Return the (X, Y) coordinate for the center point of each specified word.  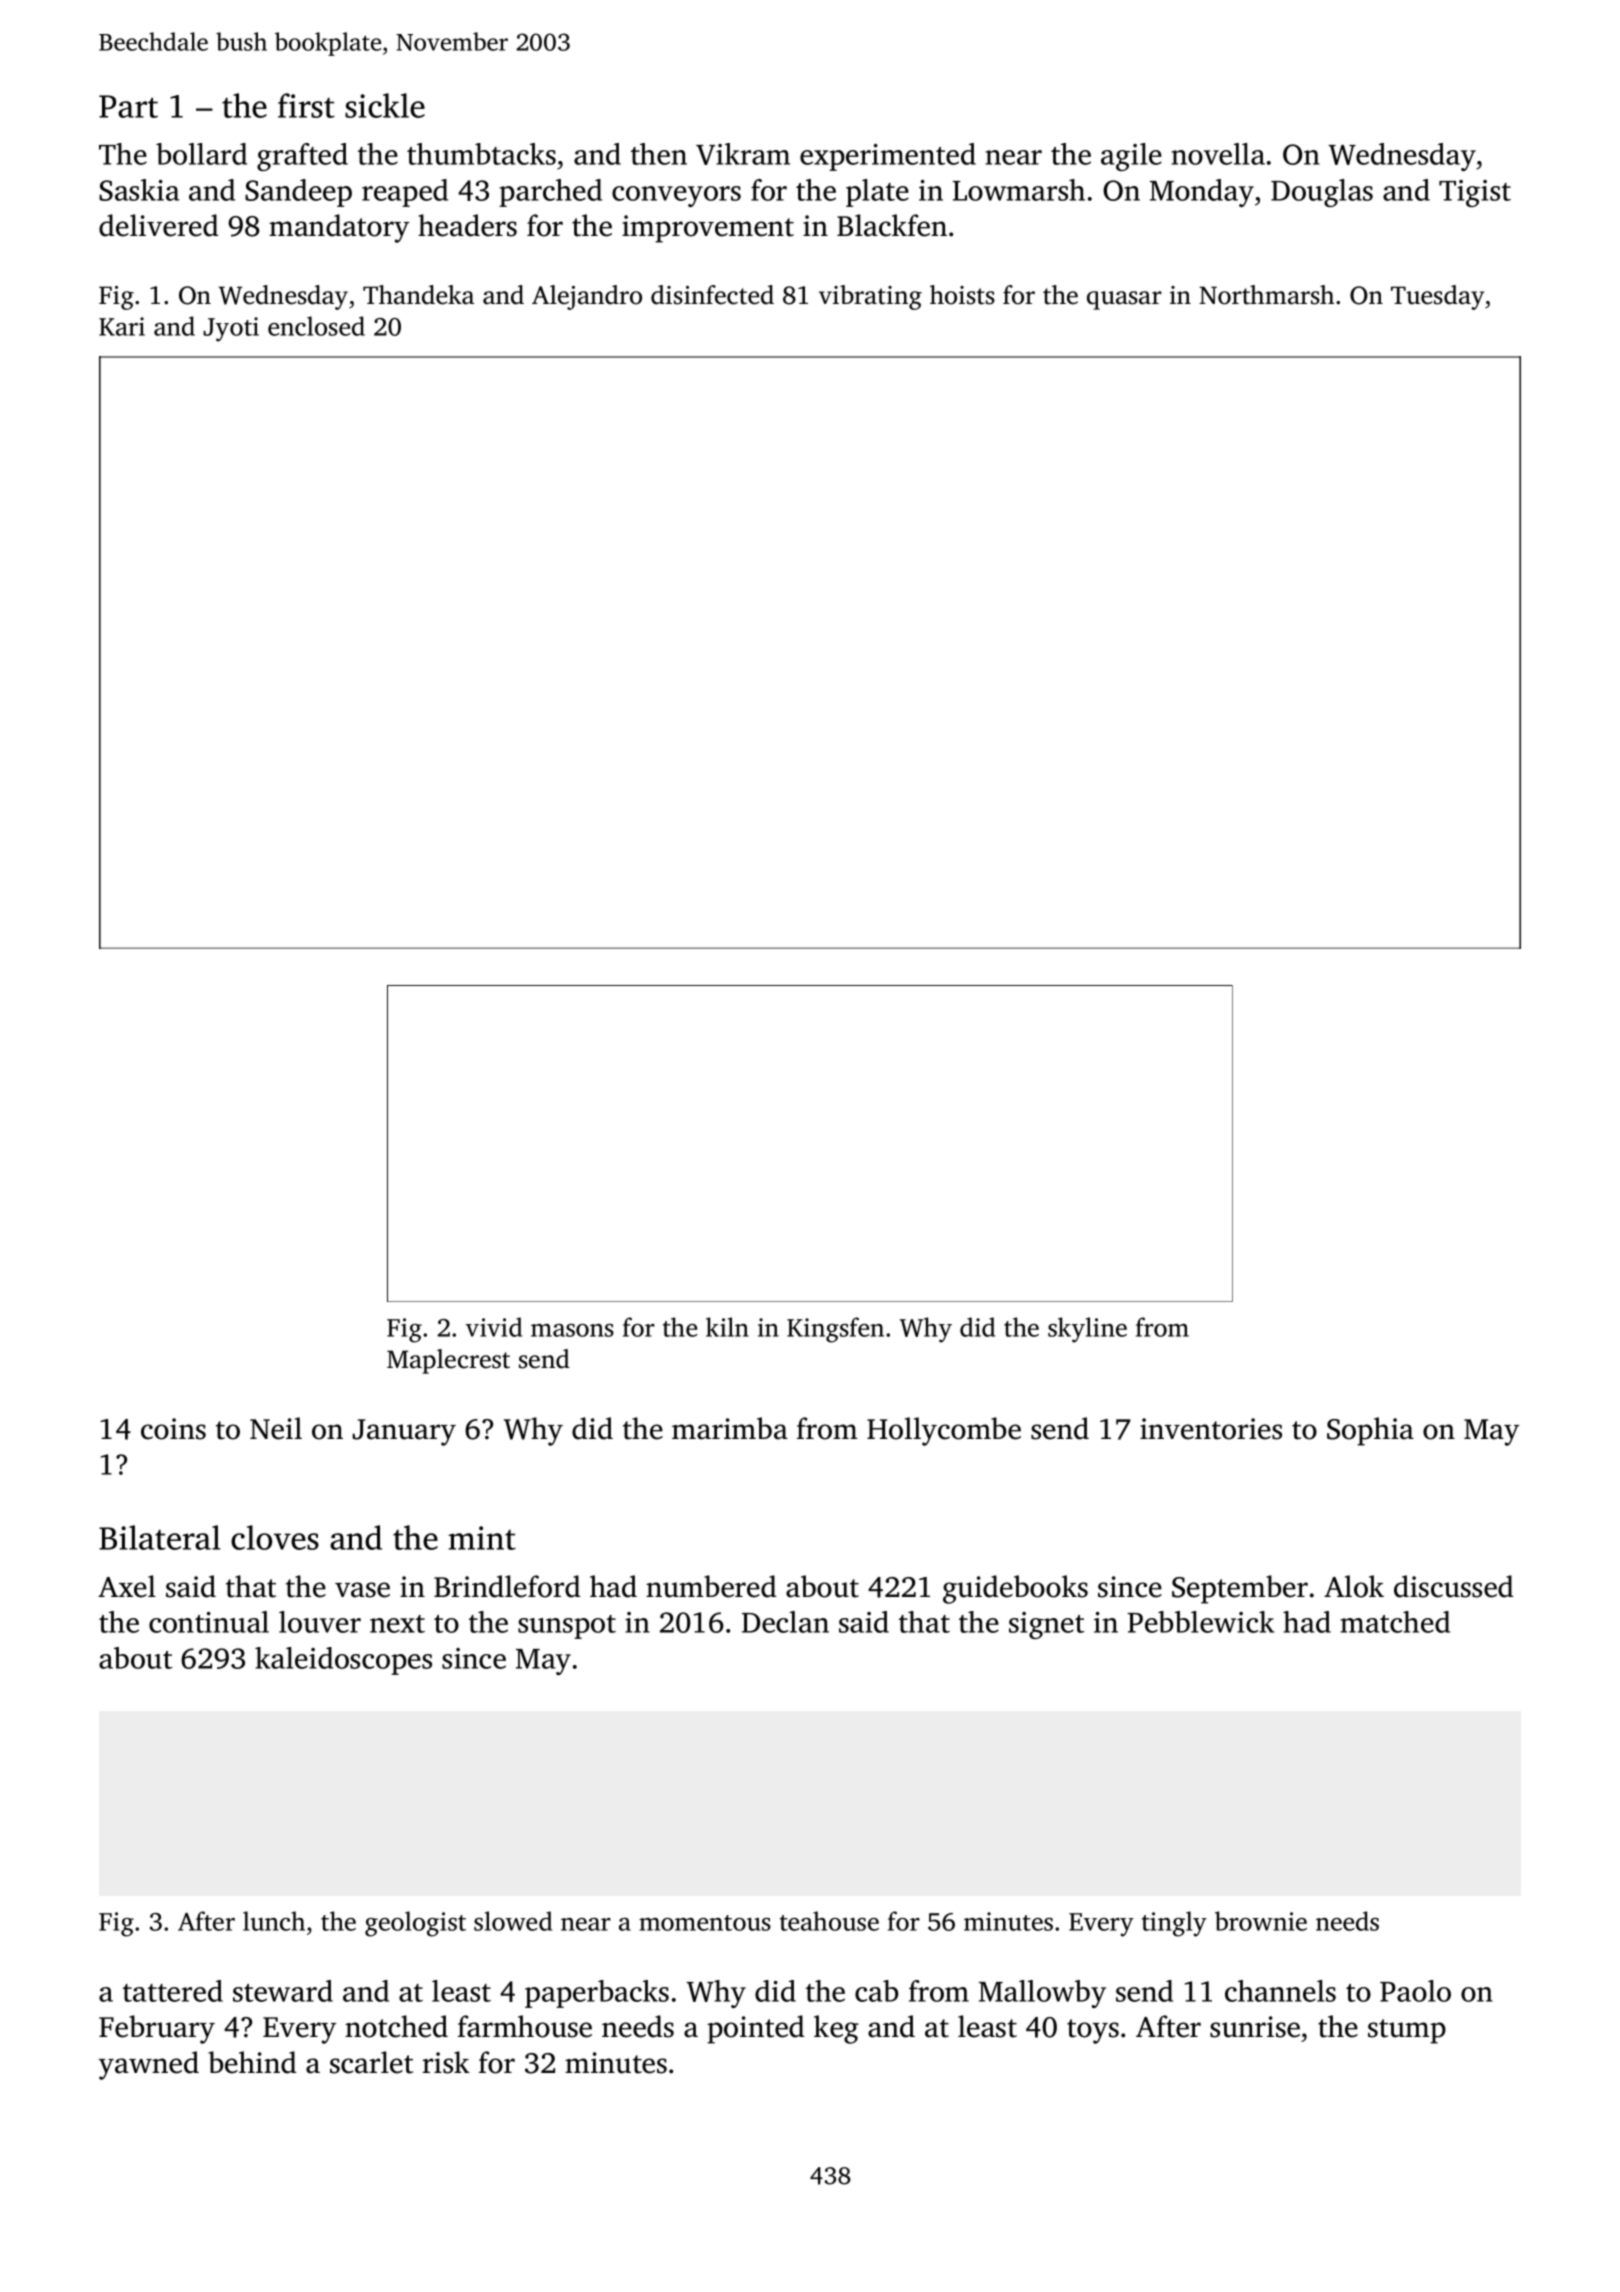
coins (173, 1429)
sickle (385, 105)
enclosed (316, 326)
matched (1395, 1622)
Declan (785, 1622)
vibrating (870, 297)
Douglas (1322, 193)
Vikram (743, 154)
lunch (274, 1921)
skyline (1087, 1330)
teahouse (829, 1921)
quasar (1124, 300)
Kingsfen (835, 1330)
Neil (276, 1428)
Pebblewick (1200, 1622)
